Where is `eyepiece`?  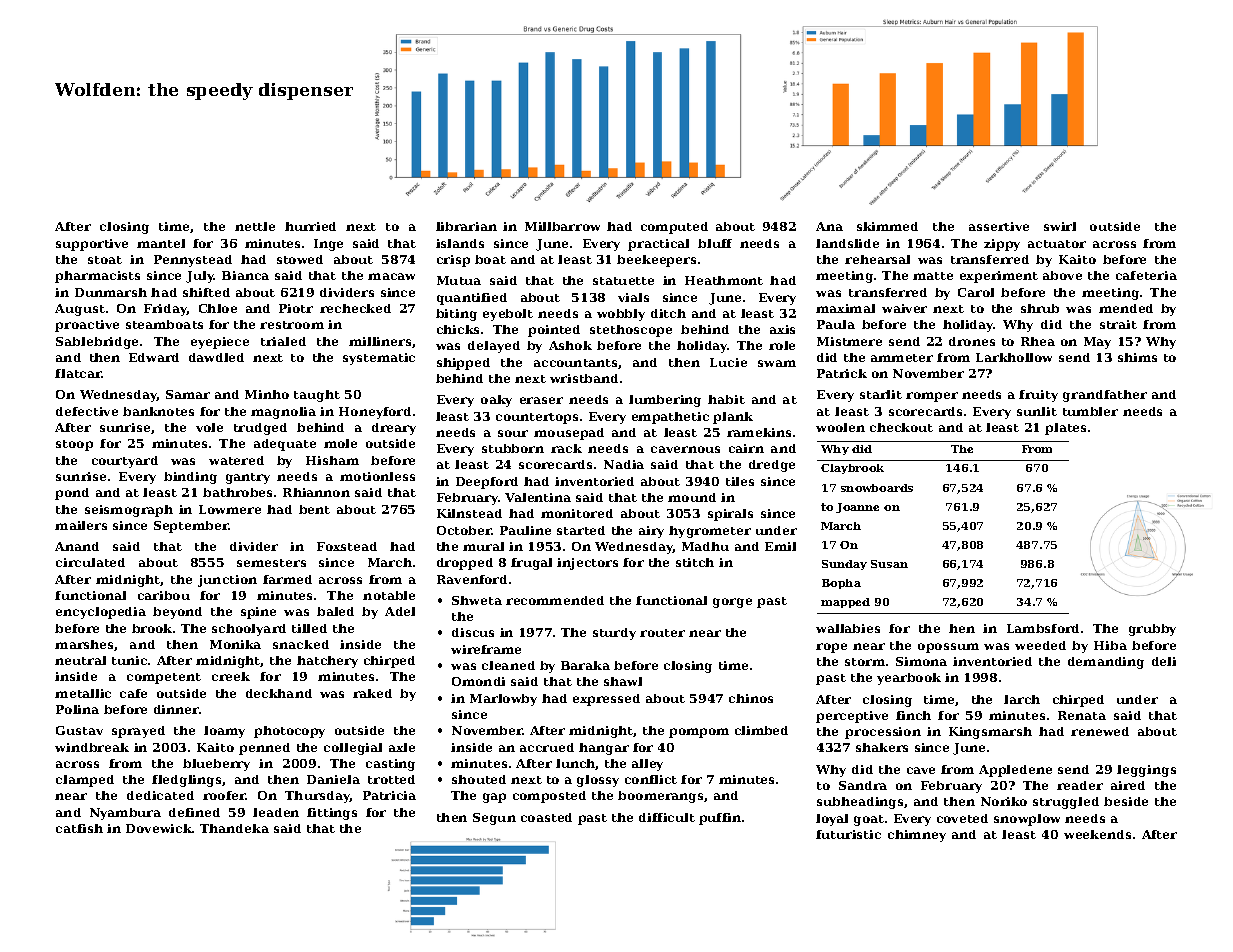
eyepiece is located at coordinates (220, 343).
